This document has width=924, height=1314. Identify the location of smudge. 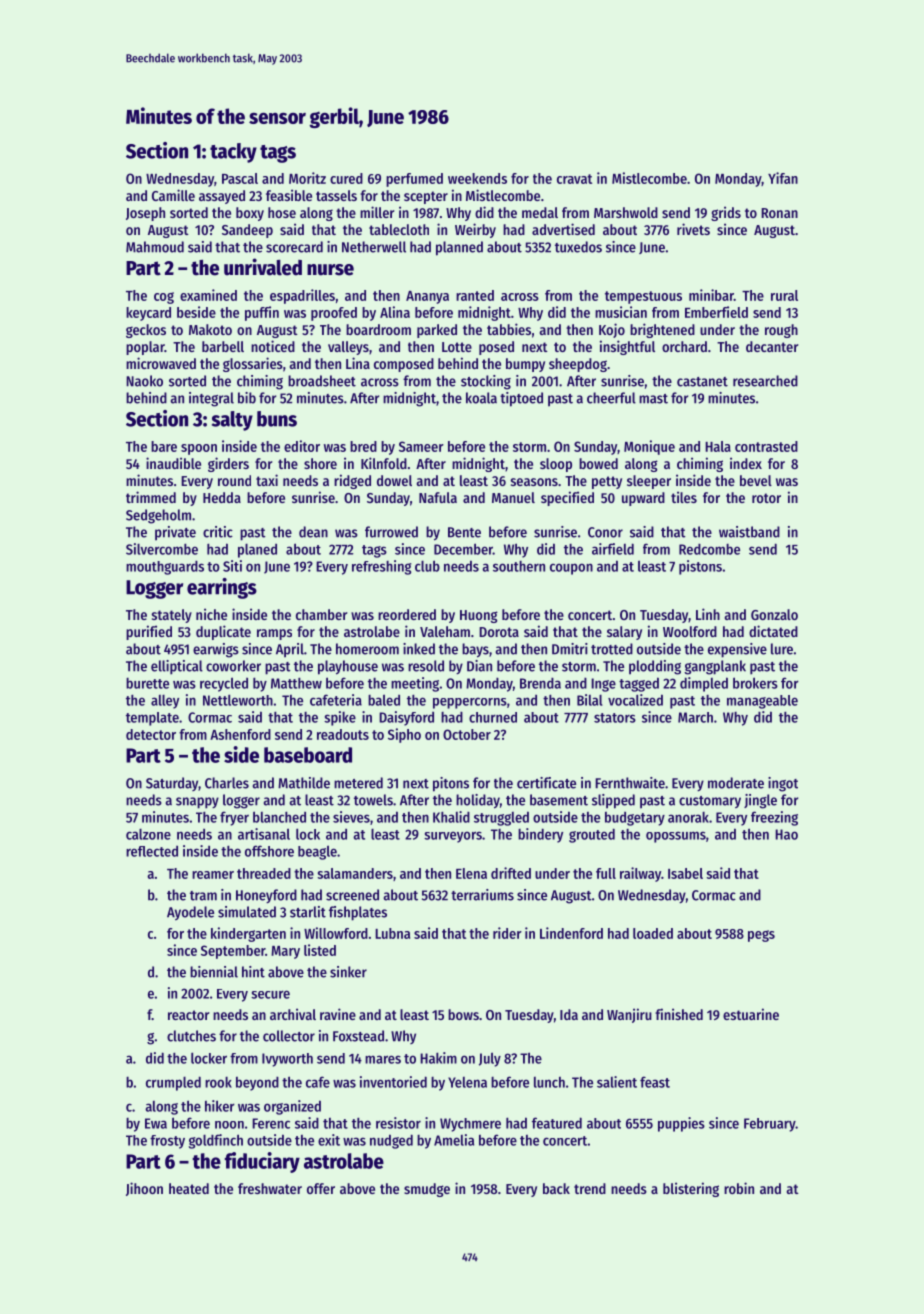
(427, 1190).
